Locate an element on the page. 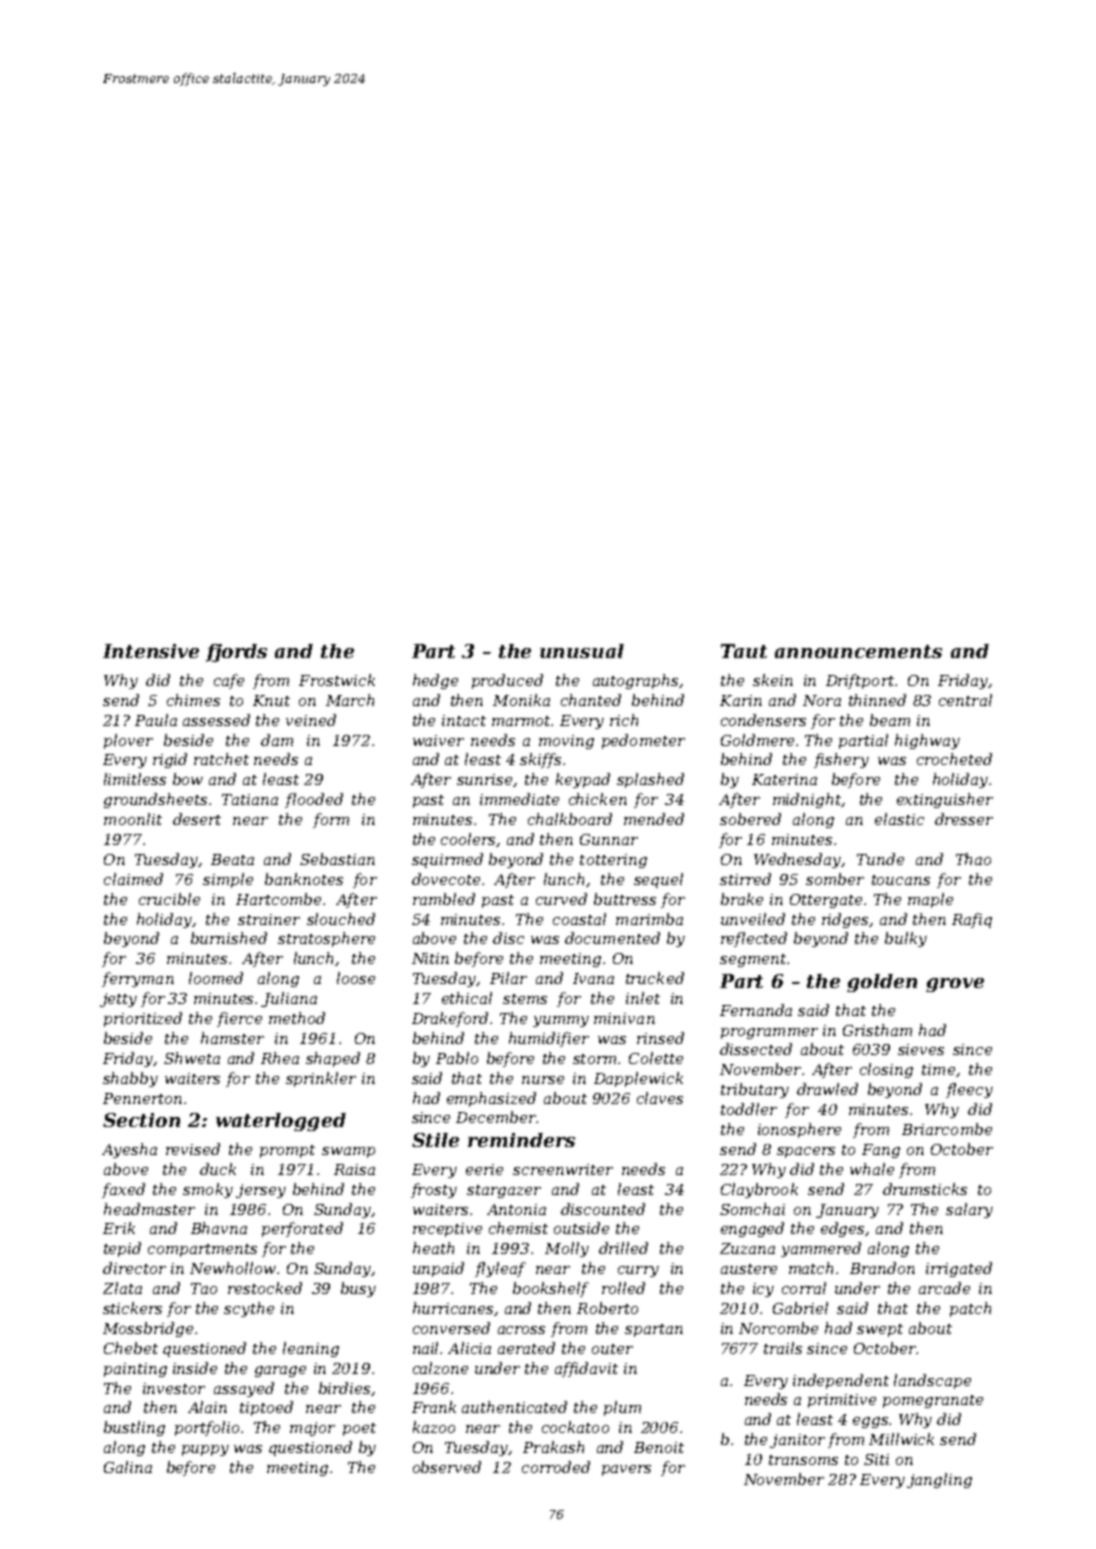  portfolio is located at coordinates (207, 1428).
